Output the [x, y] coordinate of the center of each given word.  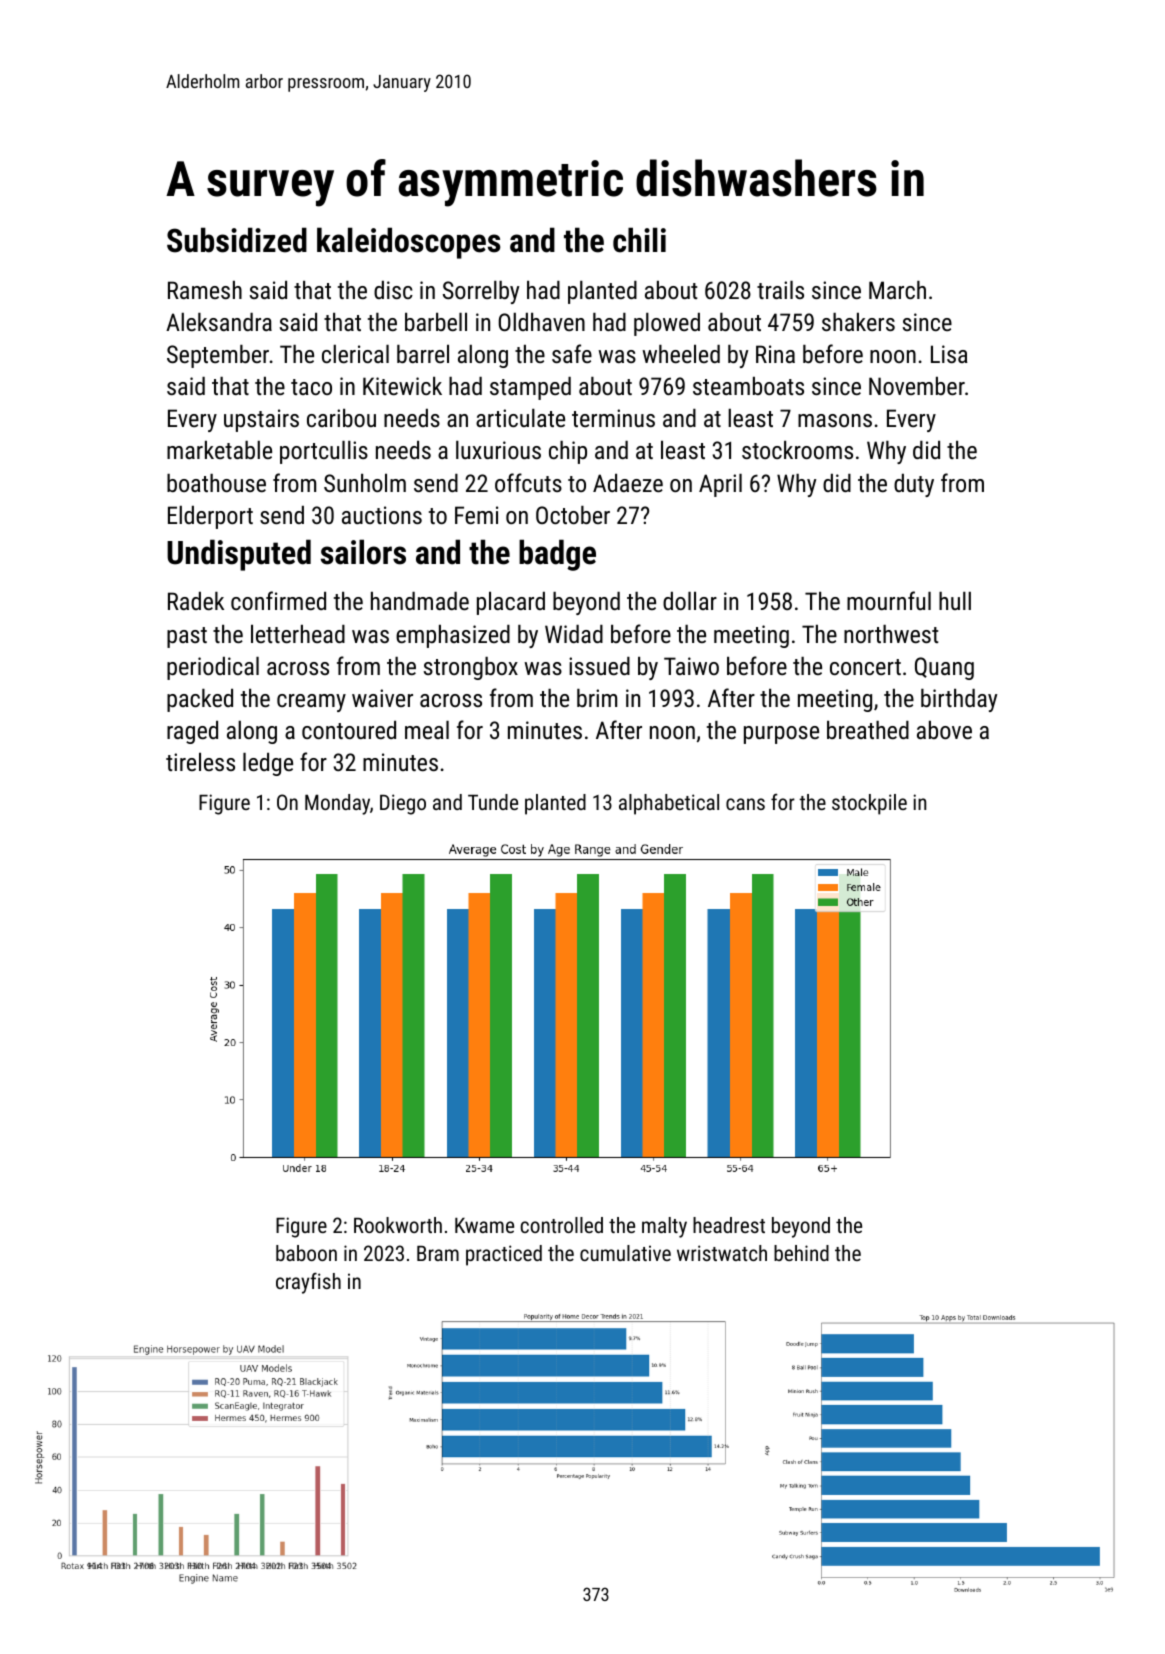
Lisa [949, 354]
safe [572, 353]
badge [557, 555]
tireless [200, 762]
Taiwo [691, 666]
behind [801, 1253]
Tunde [493, 802]
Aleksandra [219, 322]
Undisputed [239, 555]
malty [664, 1227]
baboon [306, 1253]
